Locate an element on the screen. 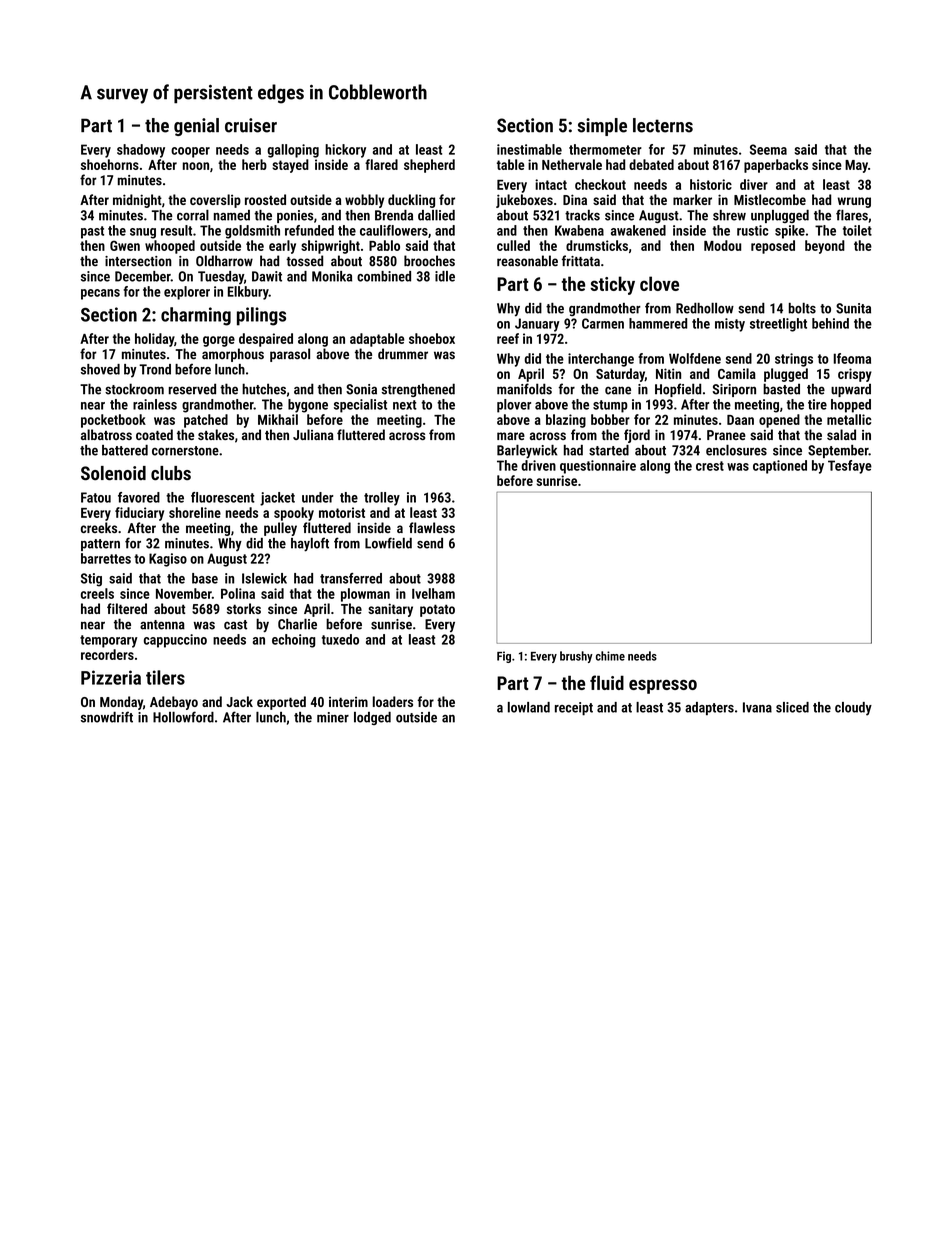 This screenshot has height=1233, width=952. Sunita is located at coordinates (853, 308).
